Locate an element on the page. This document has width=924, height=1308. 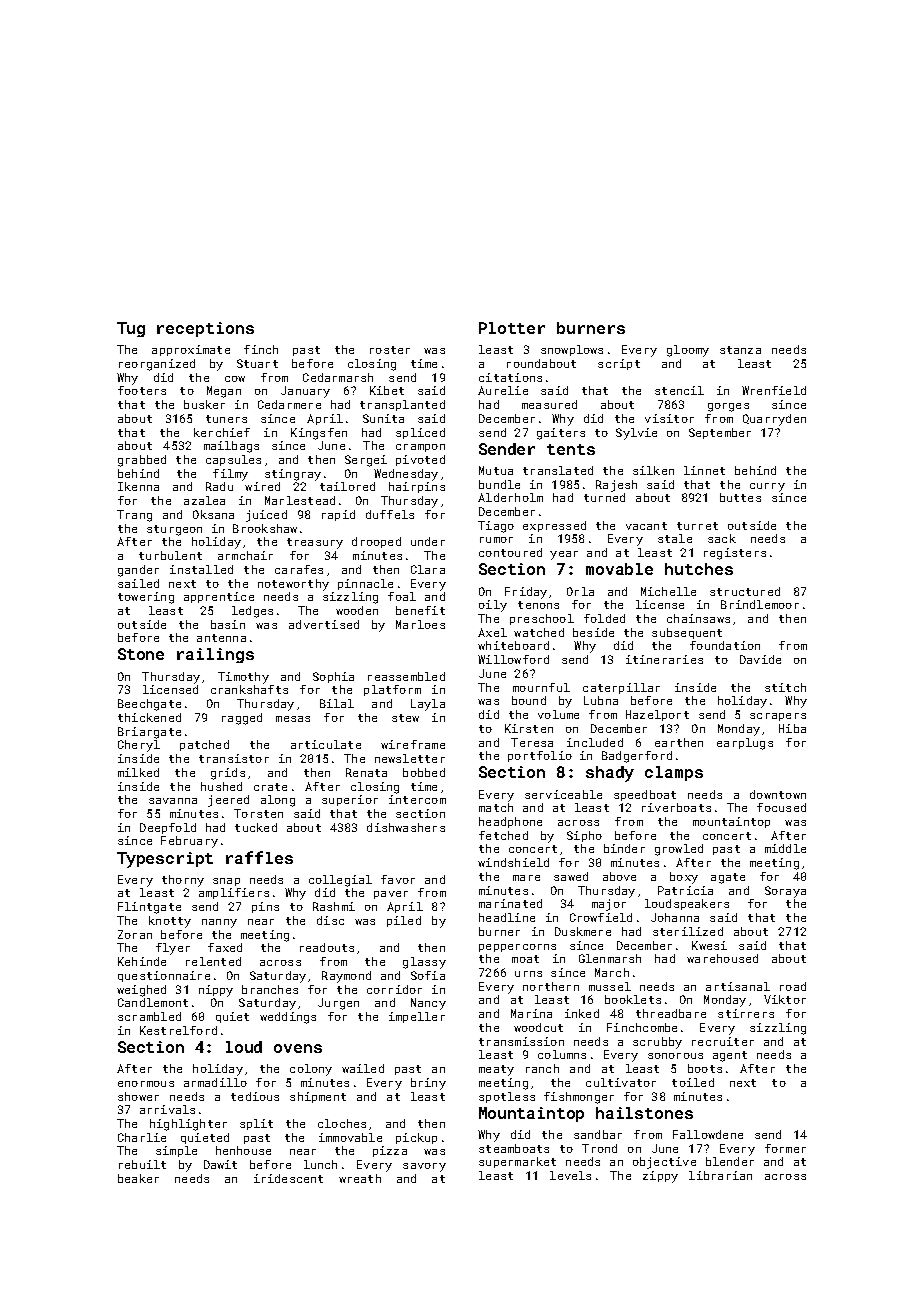
February is located at coordinates (189, 842).
